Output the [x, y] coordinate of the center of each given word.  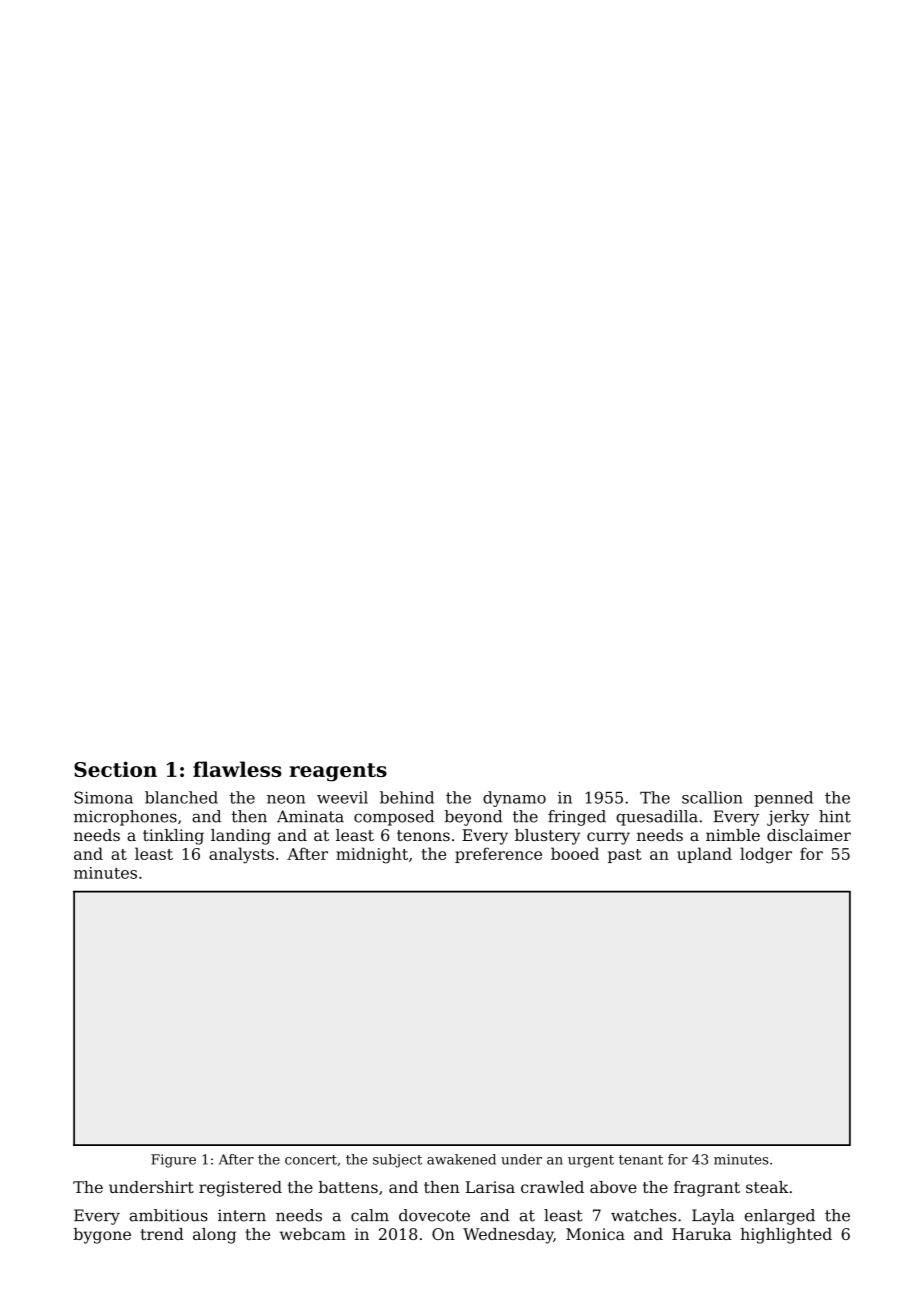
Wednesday [508, 1236]
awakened [461, 1159]
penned [783, 799]
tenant [641, 1160]
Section [115, 769]
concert [311, 1160]
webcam [313, 1234]
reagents [338, 772]
